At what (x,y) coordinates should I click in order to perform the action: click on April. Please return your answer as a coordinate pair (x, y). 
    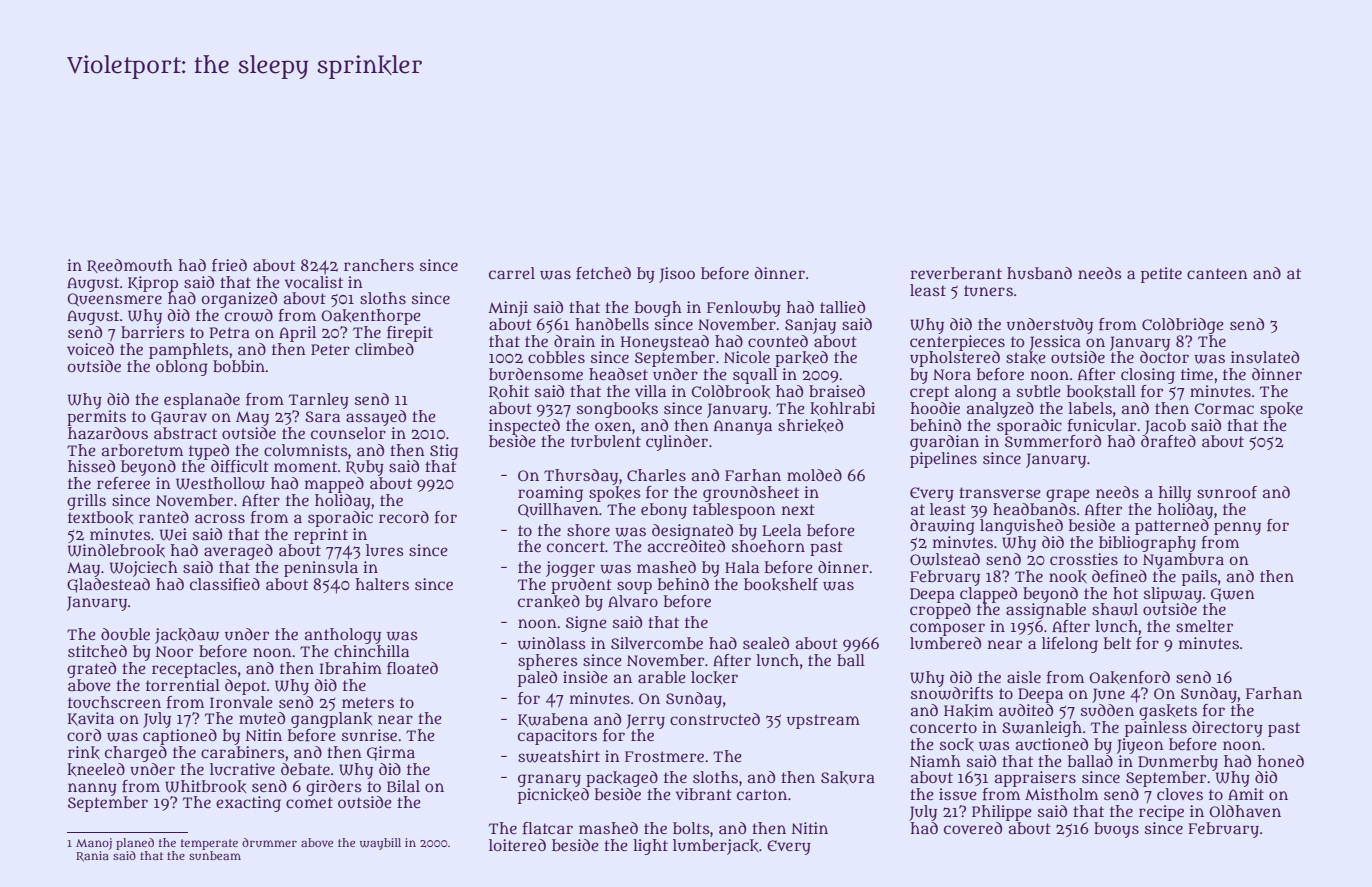
    Looking at the image, I should click on (297, 334).
